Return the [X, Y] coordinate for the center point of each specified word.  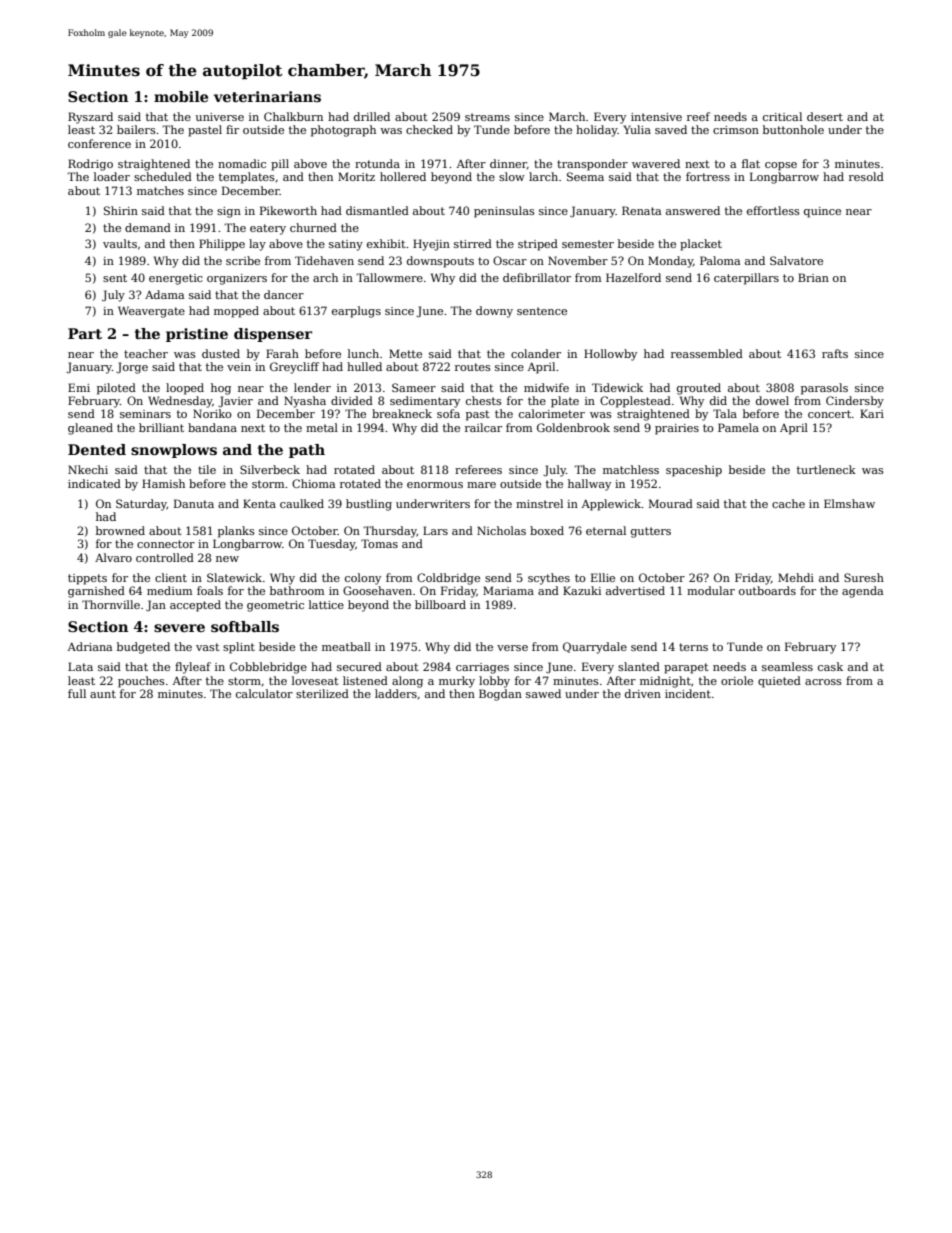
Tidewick [617, 387]
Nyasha [305, 402]
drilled [372, 116]
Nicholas [501, 530]
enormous [435, 485]
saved [671, 129]
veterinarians [267, 96]
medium [169, 590]
